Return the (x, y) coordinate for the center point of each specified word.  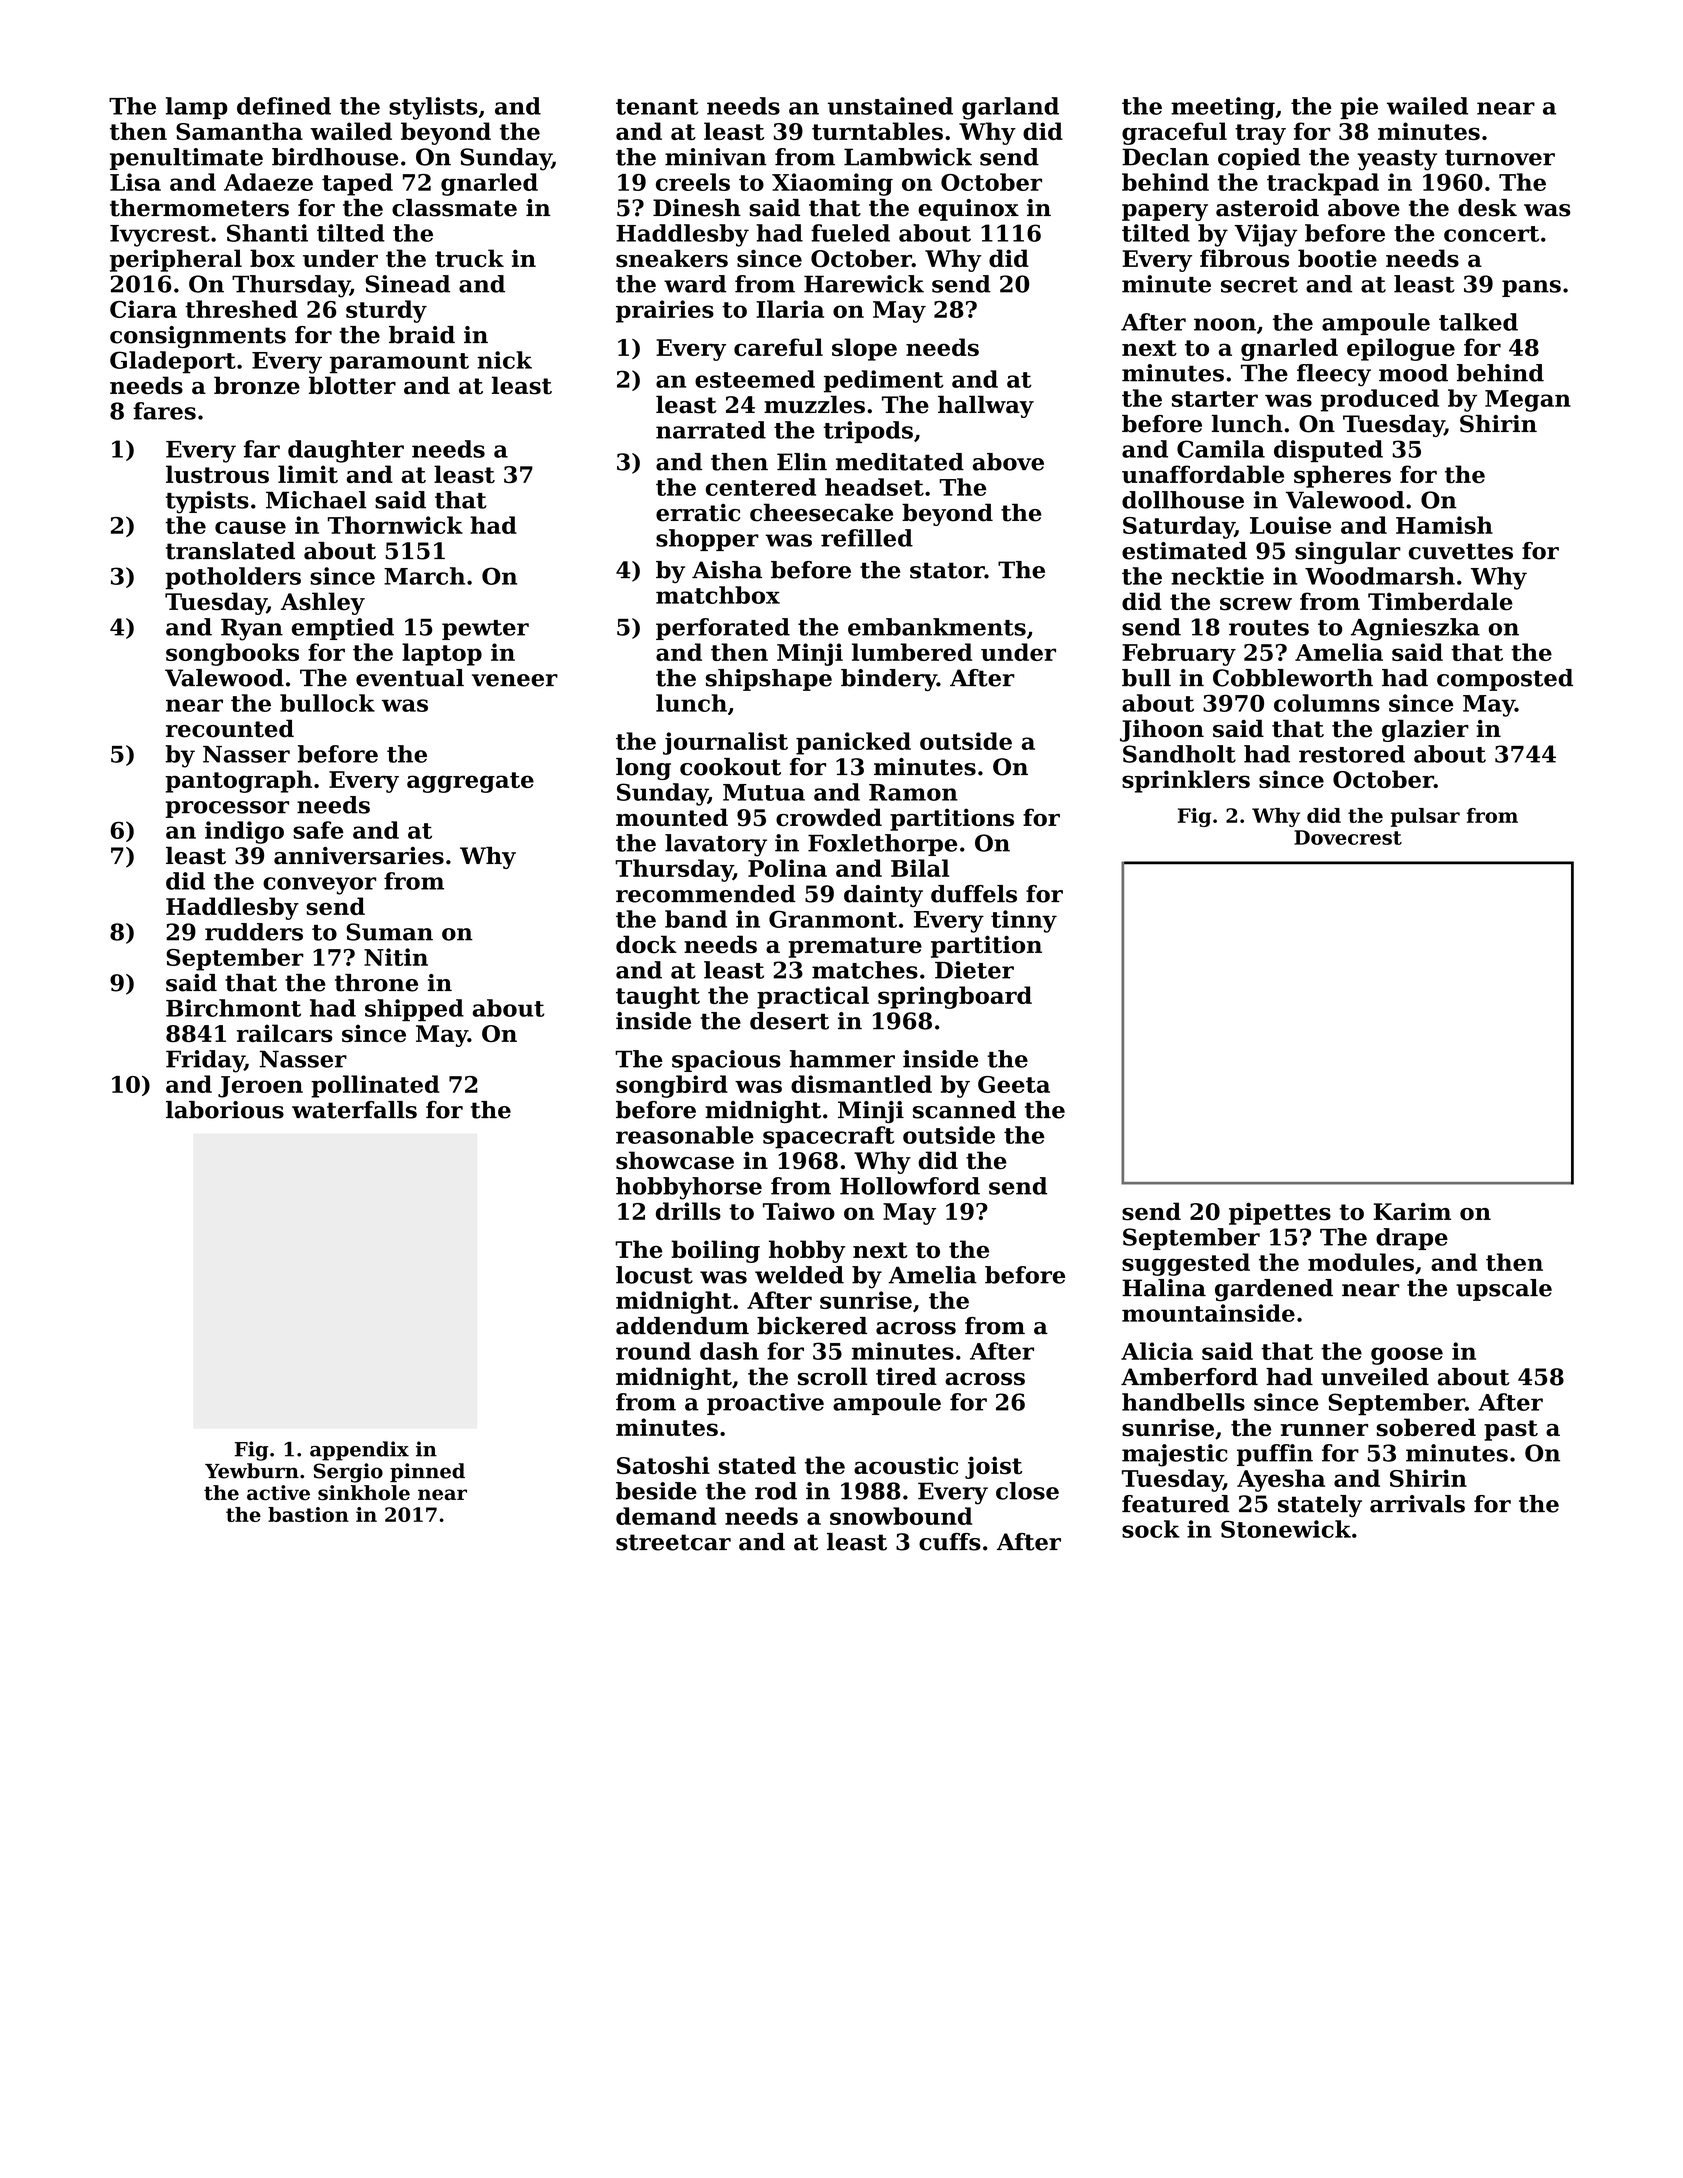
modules (1361, 1262)
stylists (433, 108)
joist (993, 1467)
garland (1010, 108)
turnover (1500, 158)
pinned (427, 1472)
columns (1327, 703)
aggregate (470, 782)
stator (947, 570)
